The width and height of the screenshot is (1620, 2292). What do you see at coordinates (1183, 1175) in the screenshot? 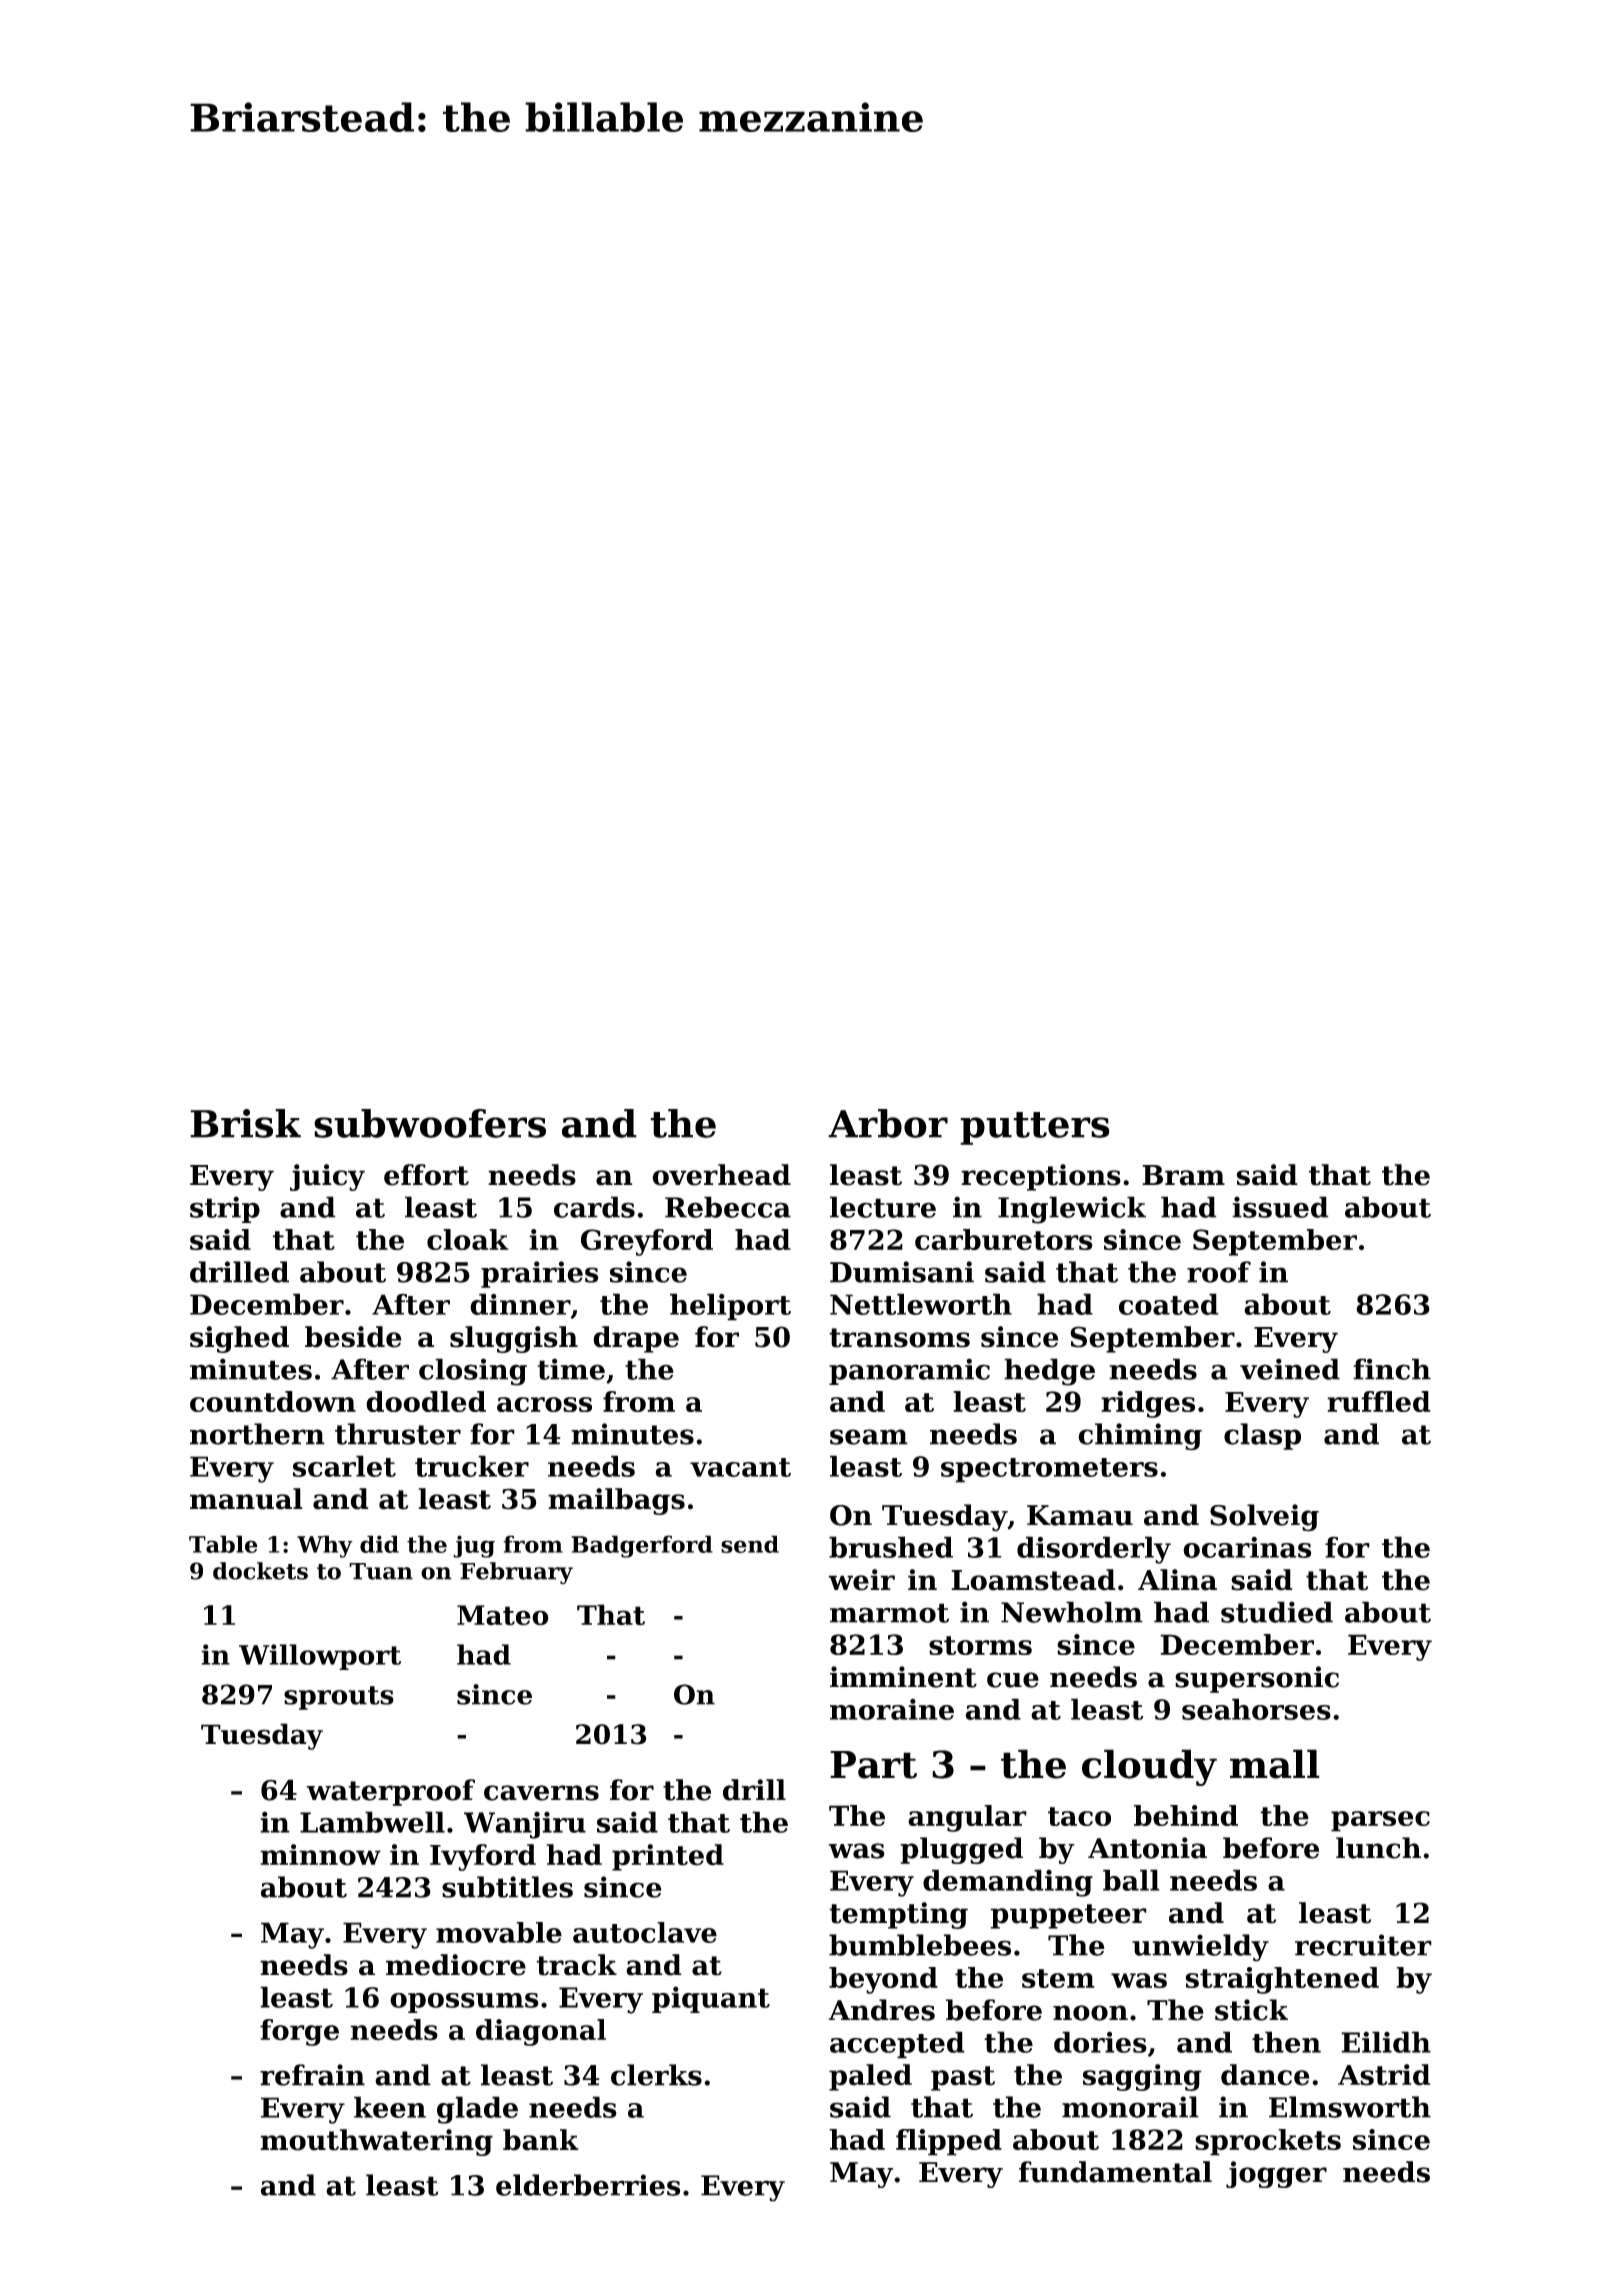
I see `Bram` at bounding box center [1183, 1175].
